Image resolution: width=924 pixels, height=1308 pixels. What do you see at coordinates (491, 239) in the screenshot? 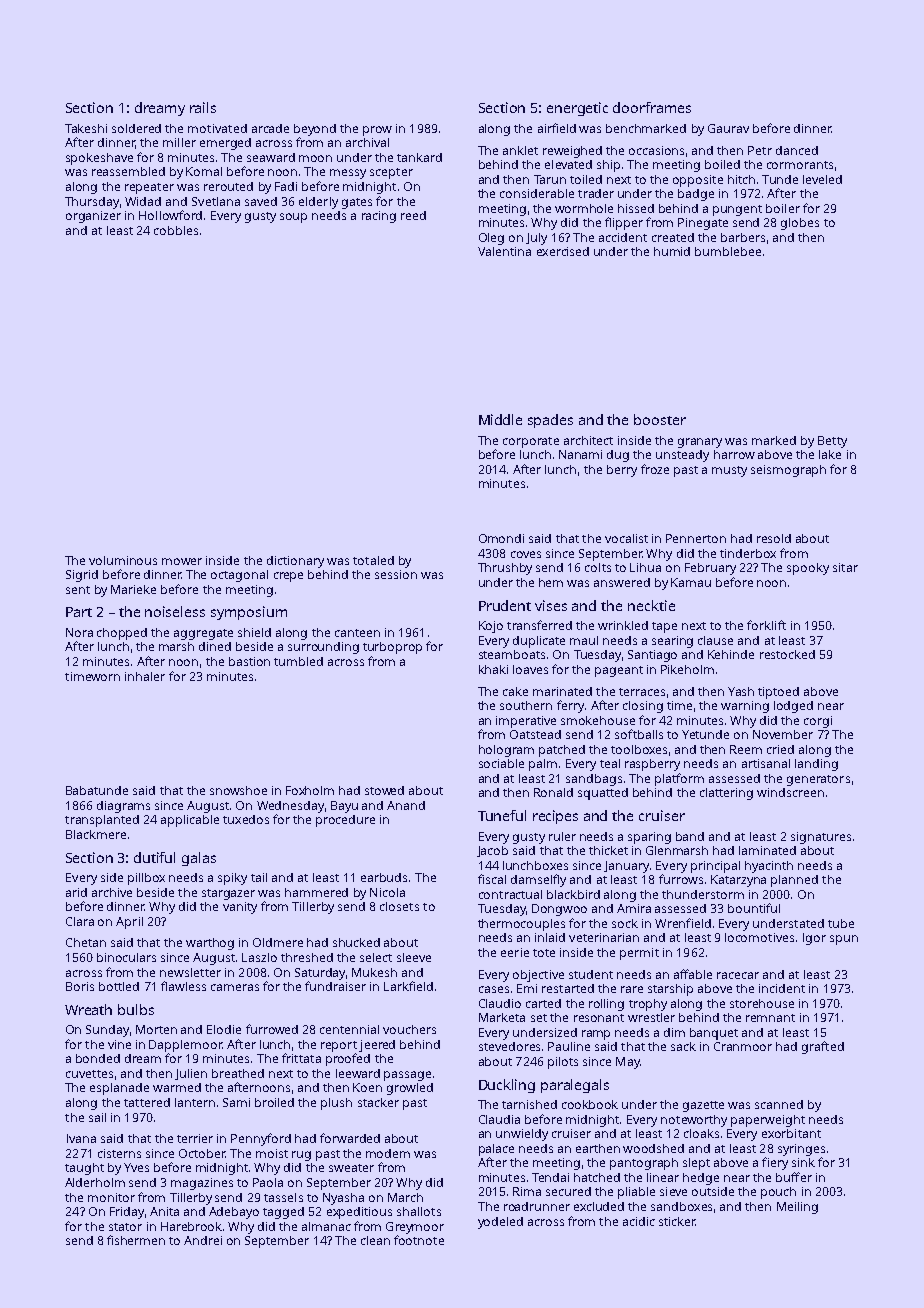
I see `Oleg` at bounding box center [491, 239].
